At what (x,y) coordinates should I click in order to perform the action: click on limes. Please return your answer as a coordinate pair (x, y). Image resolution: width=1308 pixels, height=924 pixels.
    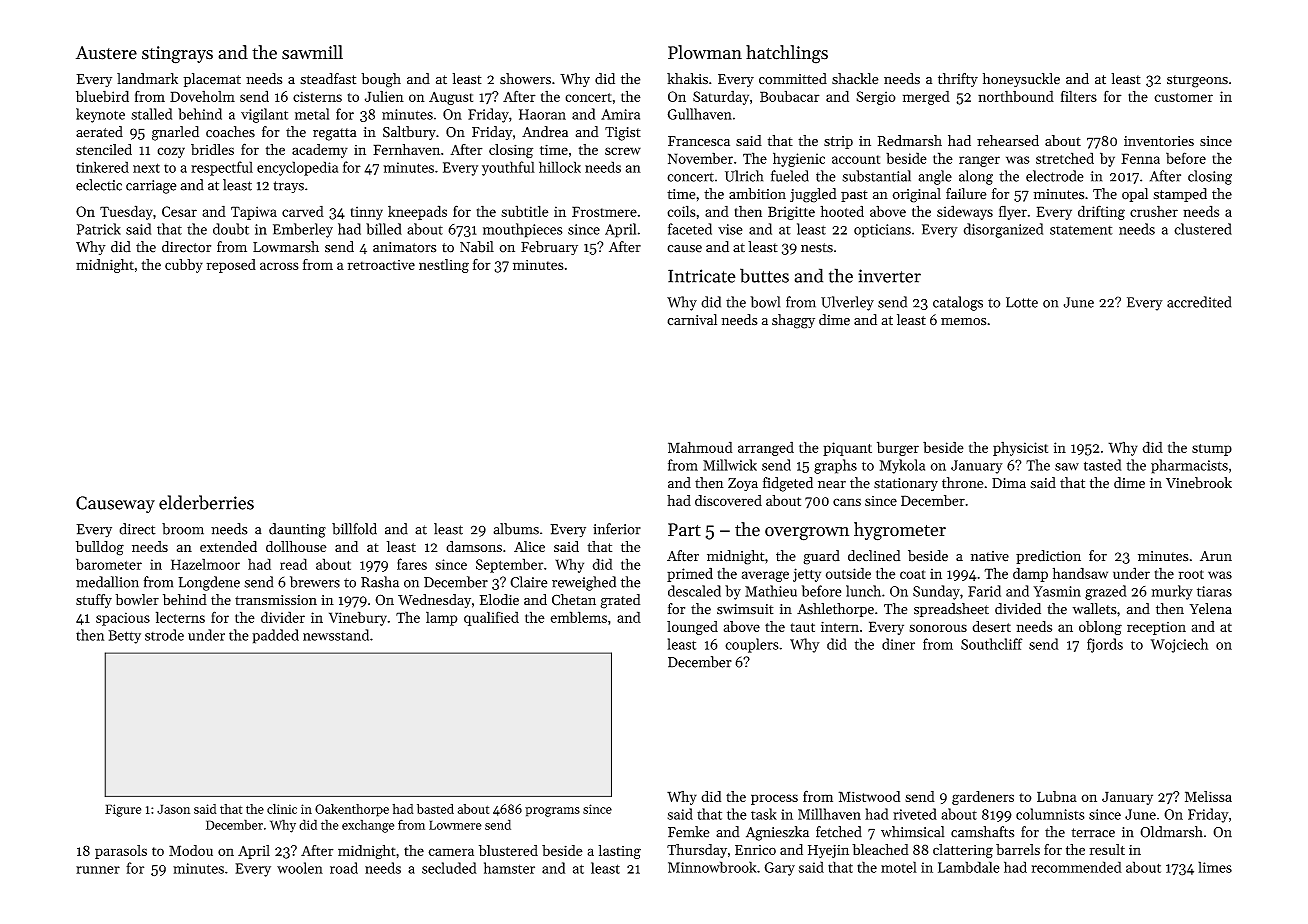
    Looking at the image, I should click on (1215, 867).
